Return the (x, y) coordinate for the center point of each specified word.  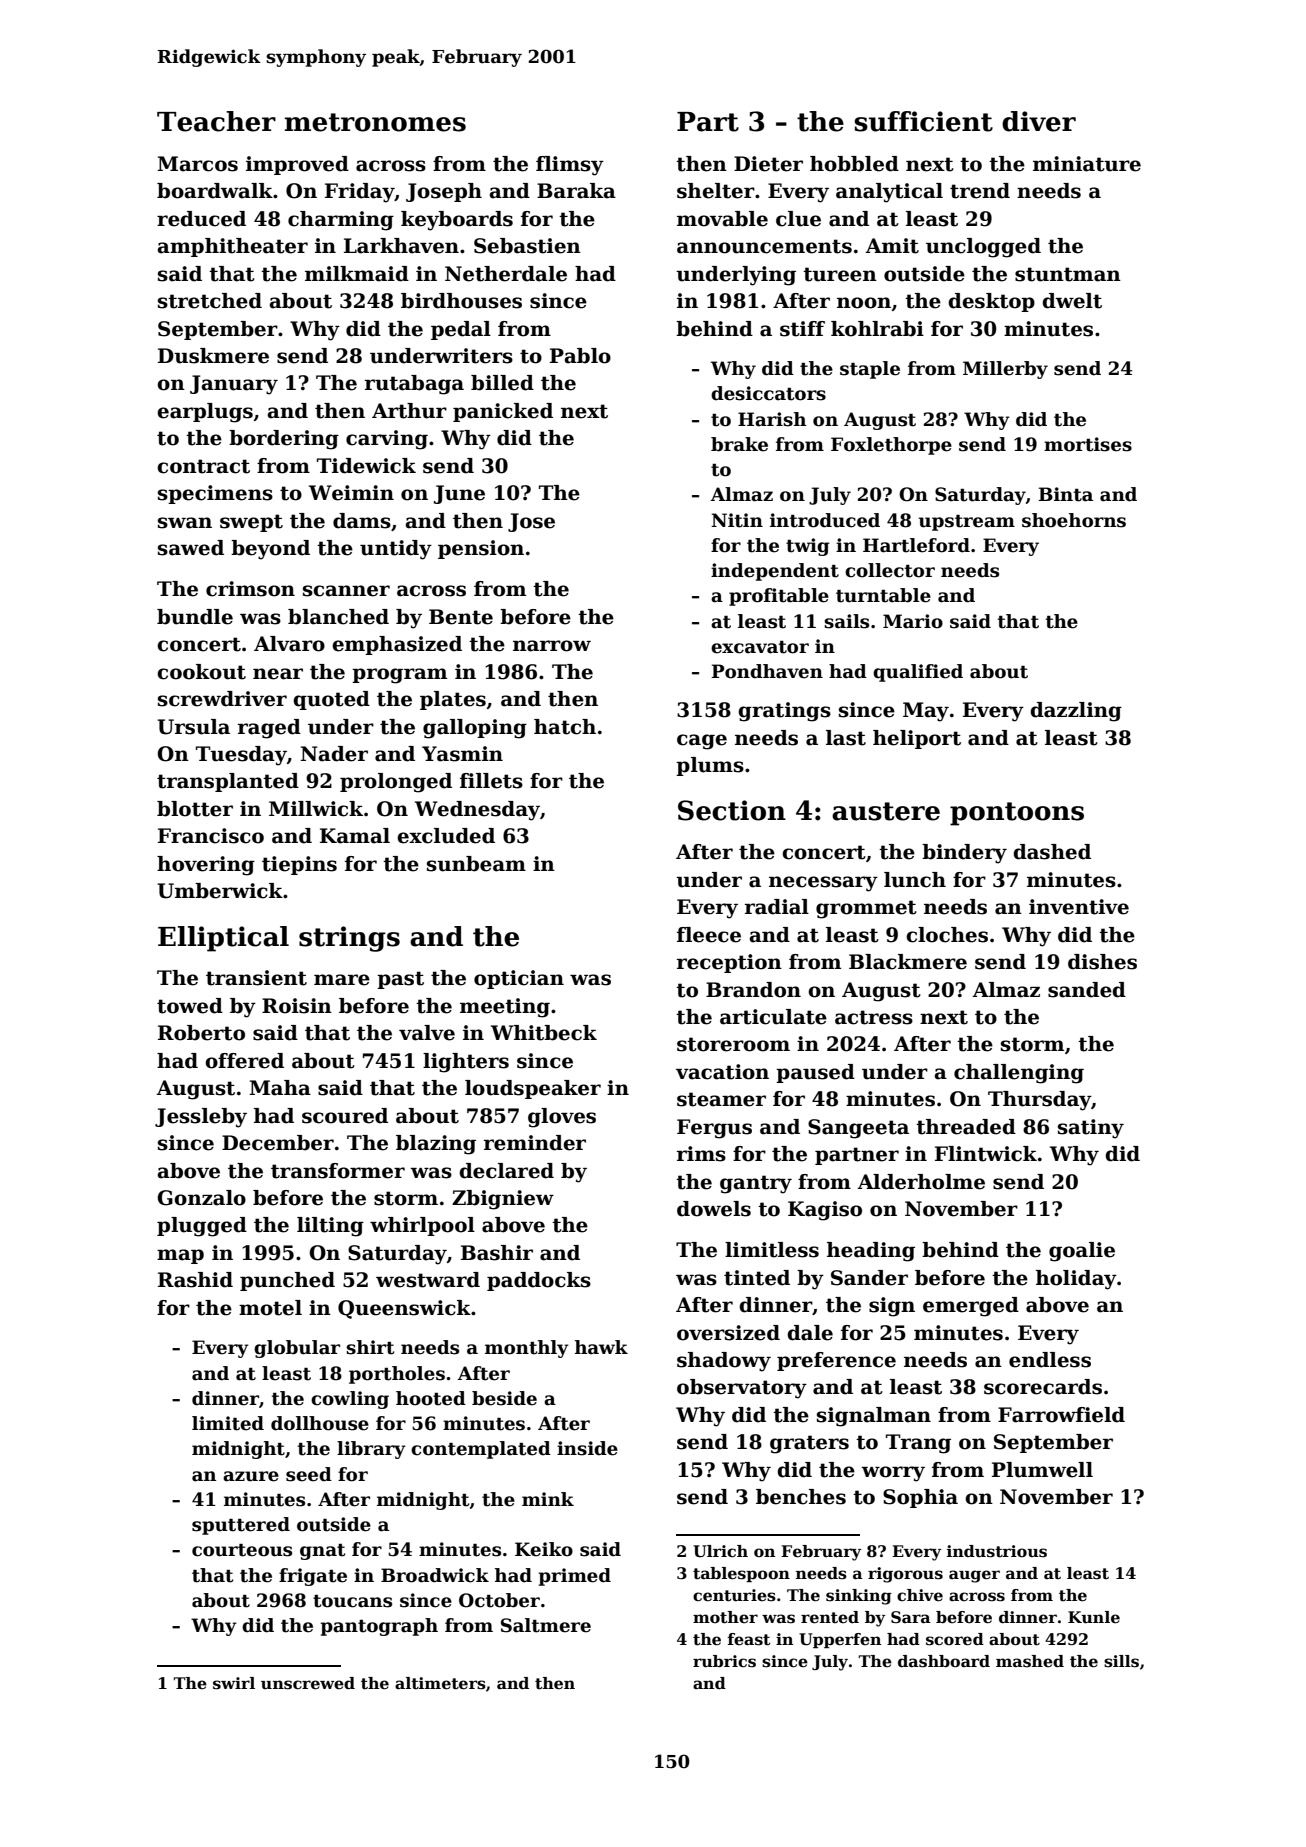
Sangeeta (858, 1129)
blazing (436, 1145)
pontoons (1017, 814)
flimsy (570, 166)
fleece (709, 935)
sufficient (923, 121)
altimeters (440, 1683)
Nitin (737, 520)
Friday (360, 193)
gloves (562, 1118)
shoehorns (1074, 520)
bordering (284, 440)
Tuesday (241, 756)
